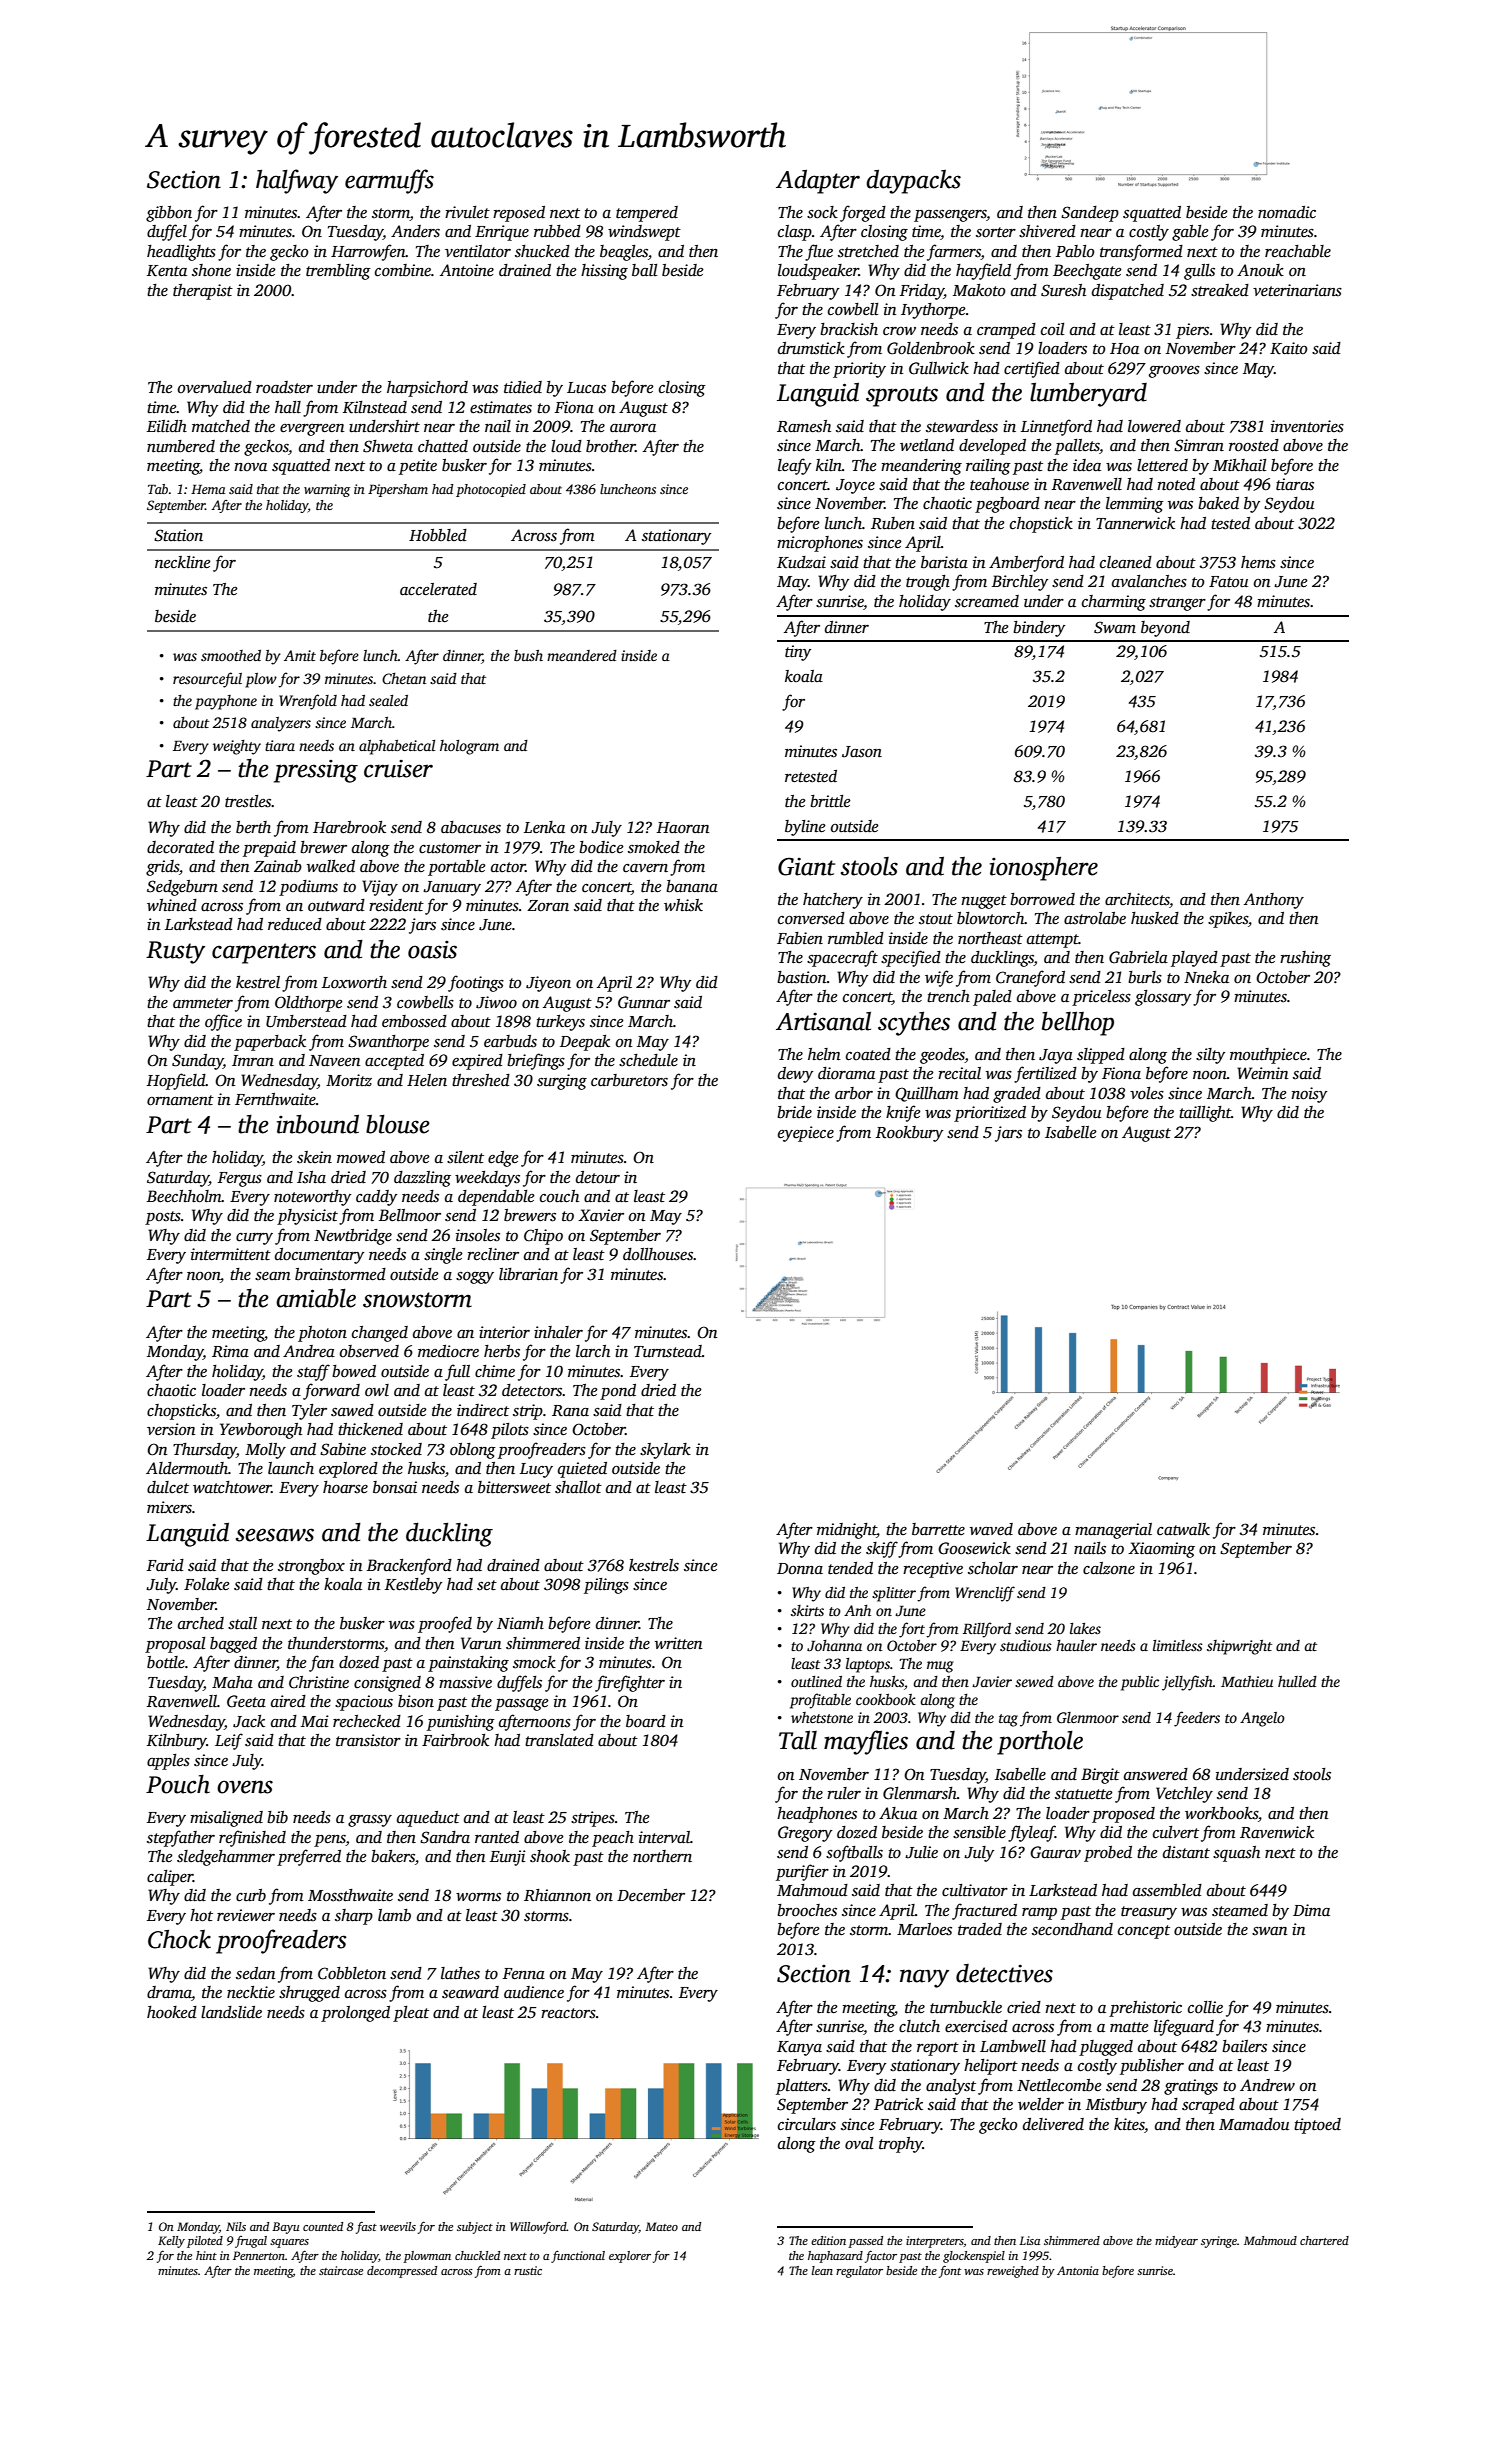 The width and height of the screenshot is (1496, 2464). Describe the element at coordinates (389, 181) in the screenshot. I see `earmuffs` at that location.
